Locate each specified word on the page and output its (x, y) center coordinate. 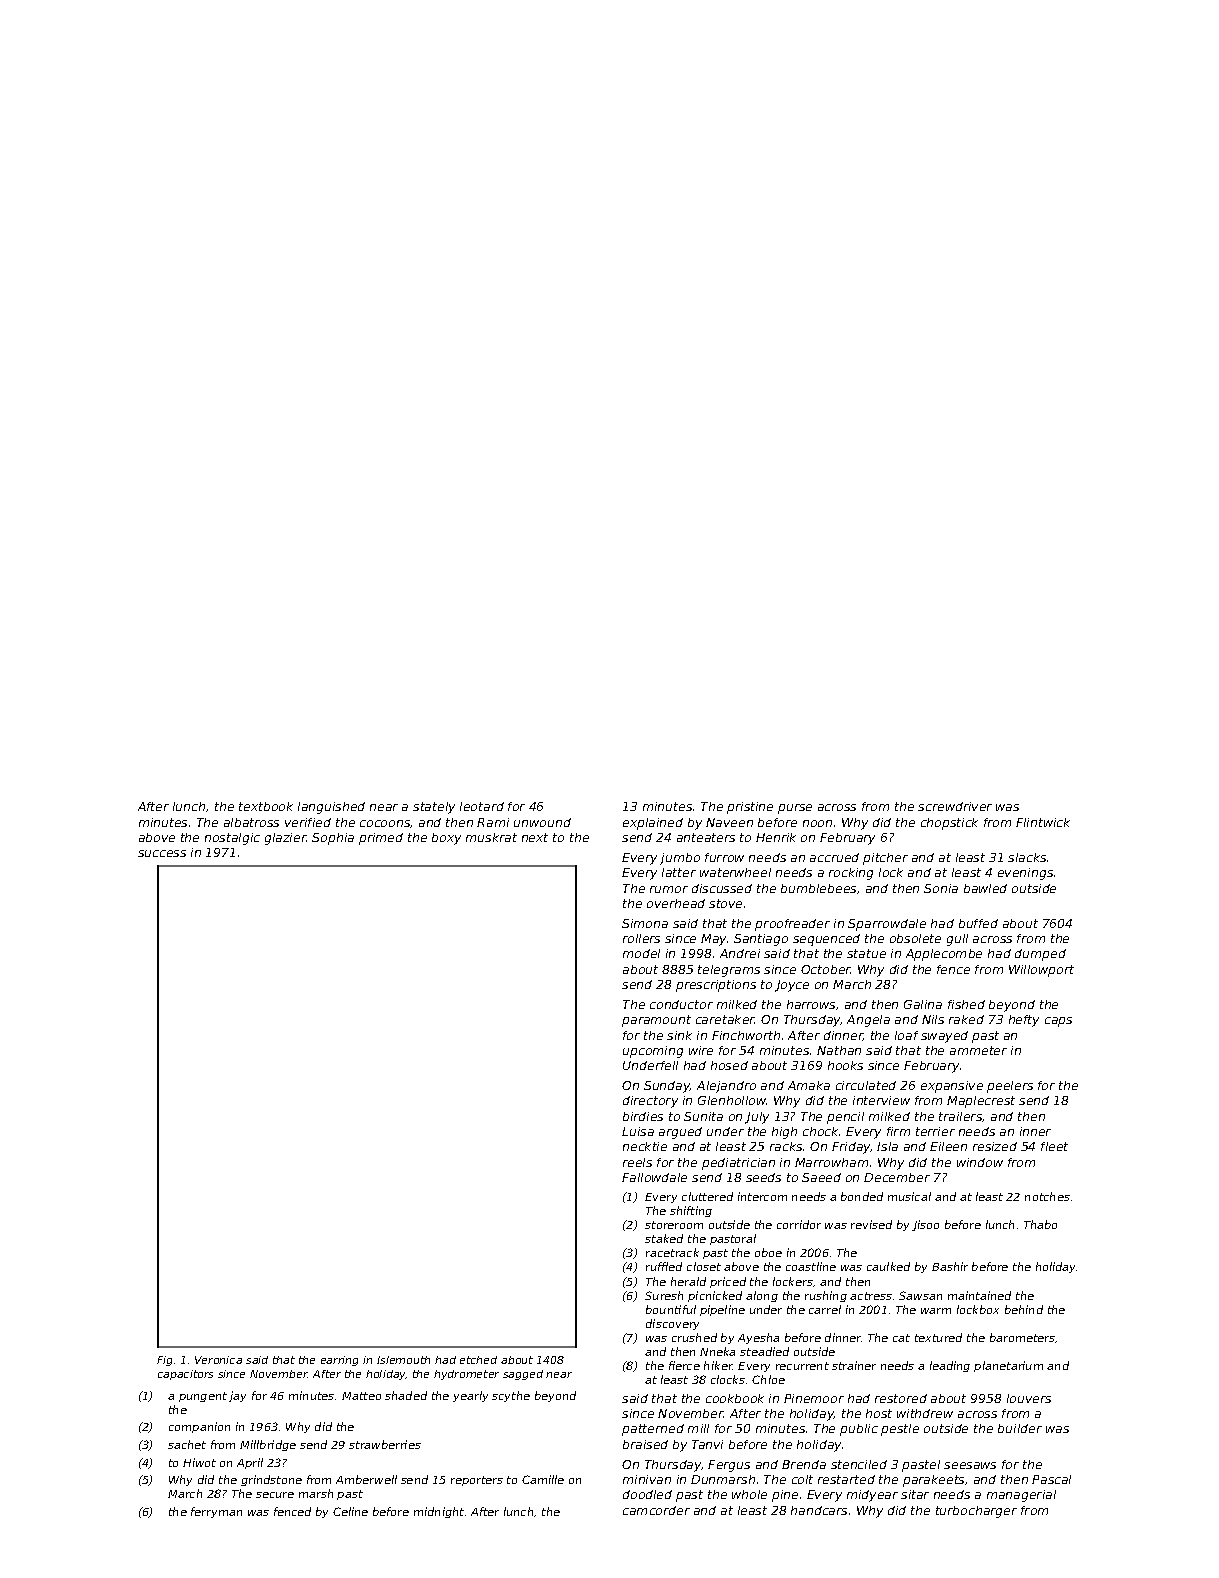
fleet (1054, 1146)
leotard (482, 806)
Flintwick (1043, 822)
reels (637, 1162)
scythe (511, 1396)
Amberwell (366, 1479)
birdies (643, 1116)
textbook (266, 806)
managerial (1021, 1496)
